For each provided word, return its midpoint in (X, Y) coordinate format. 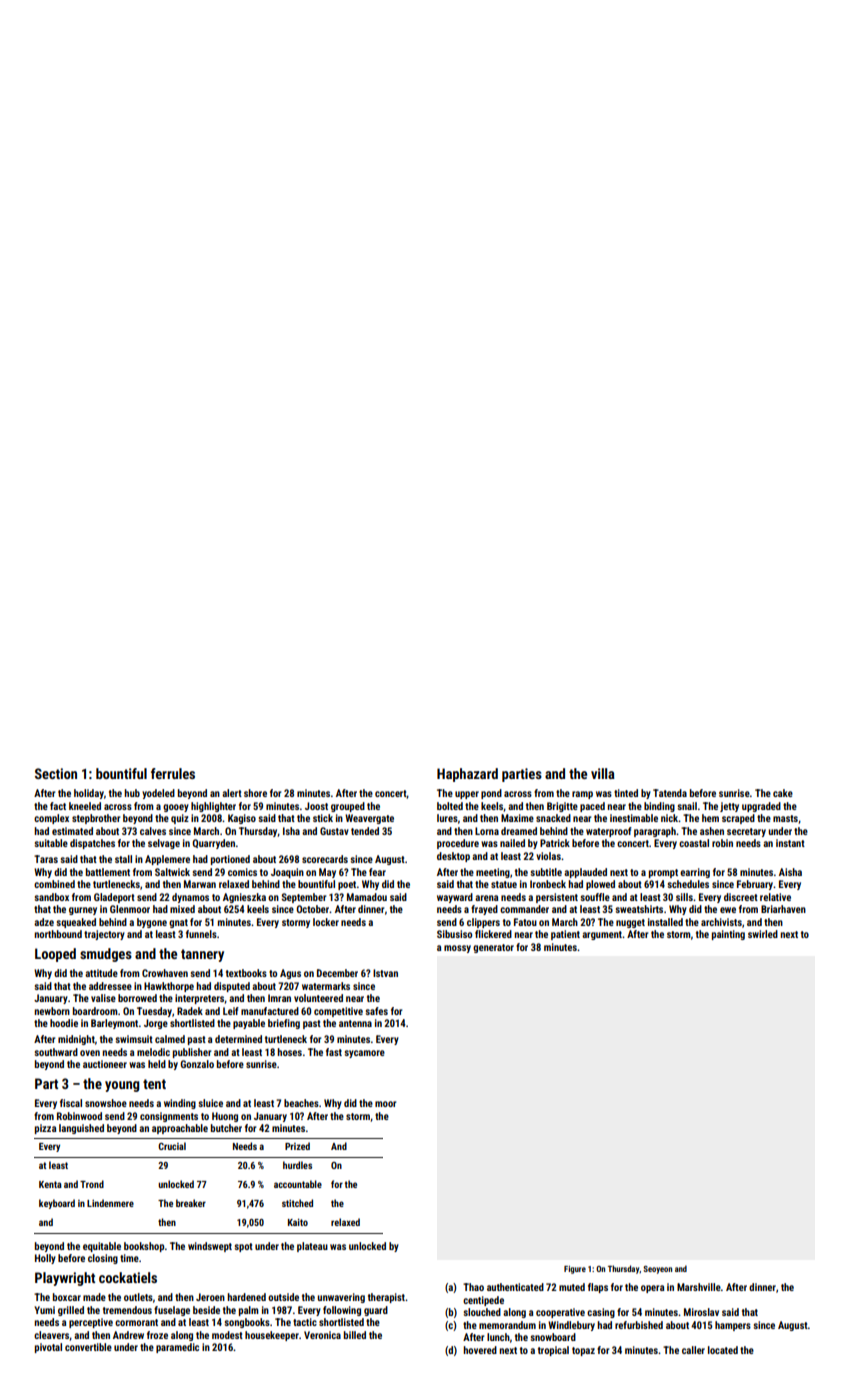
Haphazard (467, 775)
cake (783, 793)
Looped (55, 955)
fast (334, 1052)
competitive (338, 1012)
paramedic (177, 1348)
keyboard (57, 1204)
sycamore (365, 1054)
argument (602, 935)
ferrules (173, 773)
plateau (312, 1247)
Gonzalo (197, 1064)
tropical (553, 1351)
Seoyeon (657, 1270)
